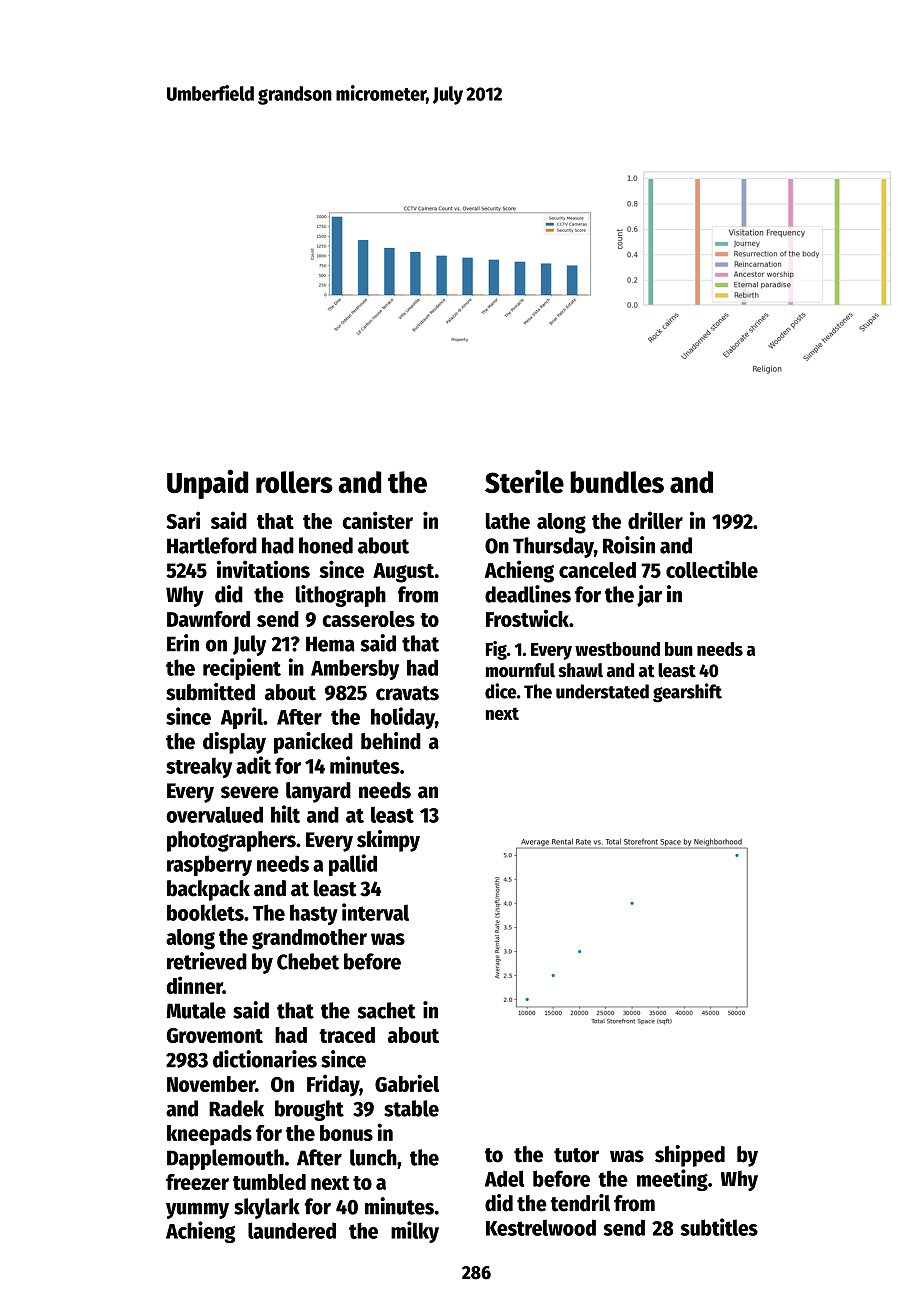 The width and height of the image is (924, 1311). I want to click on shipped, so click(690, 1156).
